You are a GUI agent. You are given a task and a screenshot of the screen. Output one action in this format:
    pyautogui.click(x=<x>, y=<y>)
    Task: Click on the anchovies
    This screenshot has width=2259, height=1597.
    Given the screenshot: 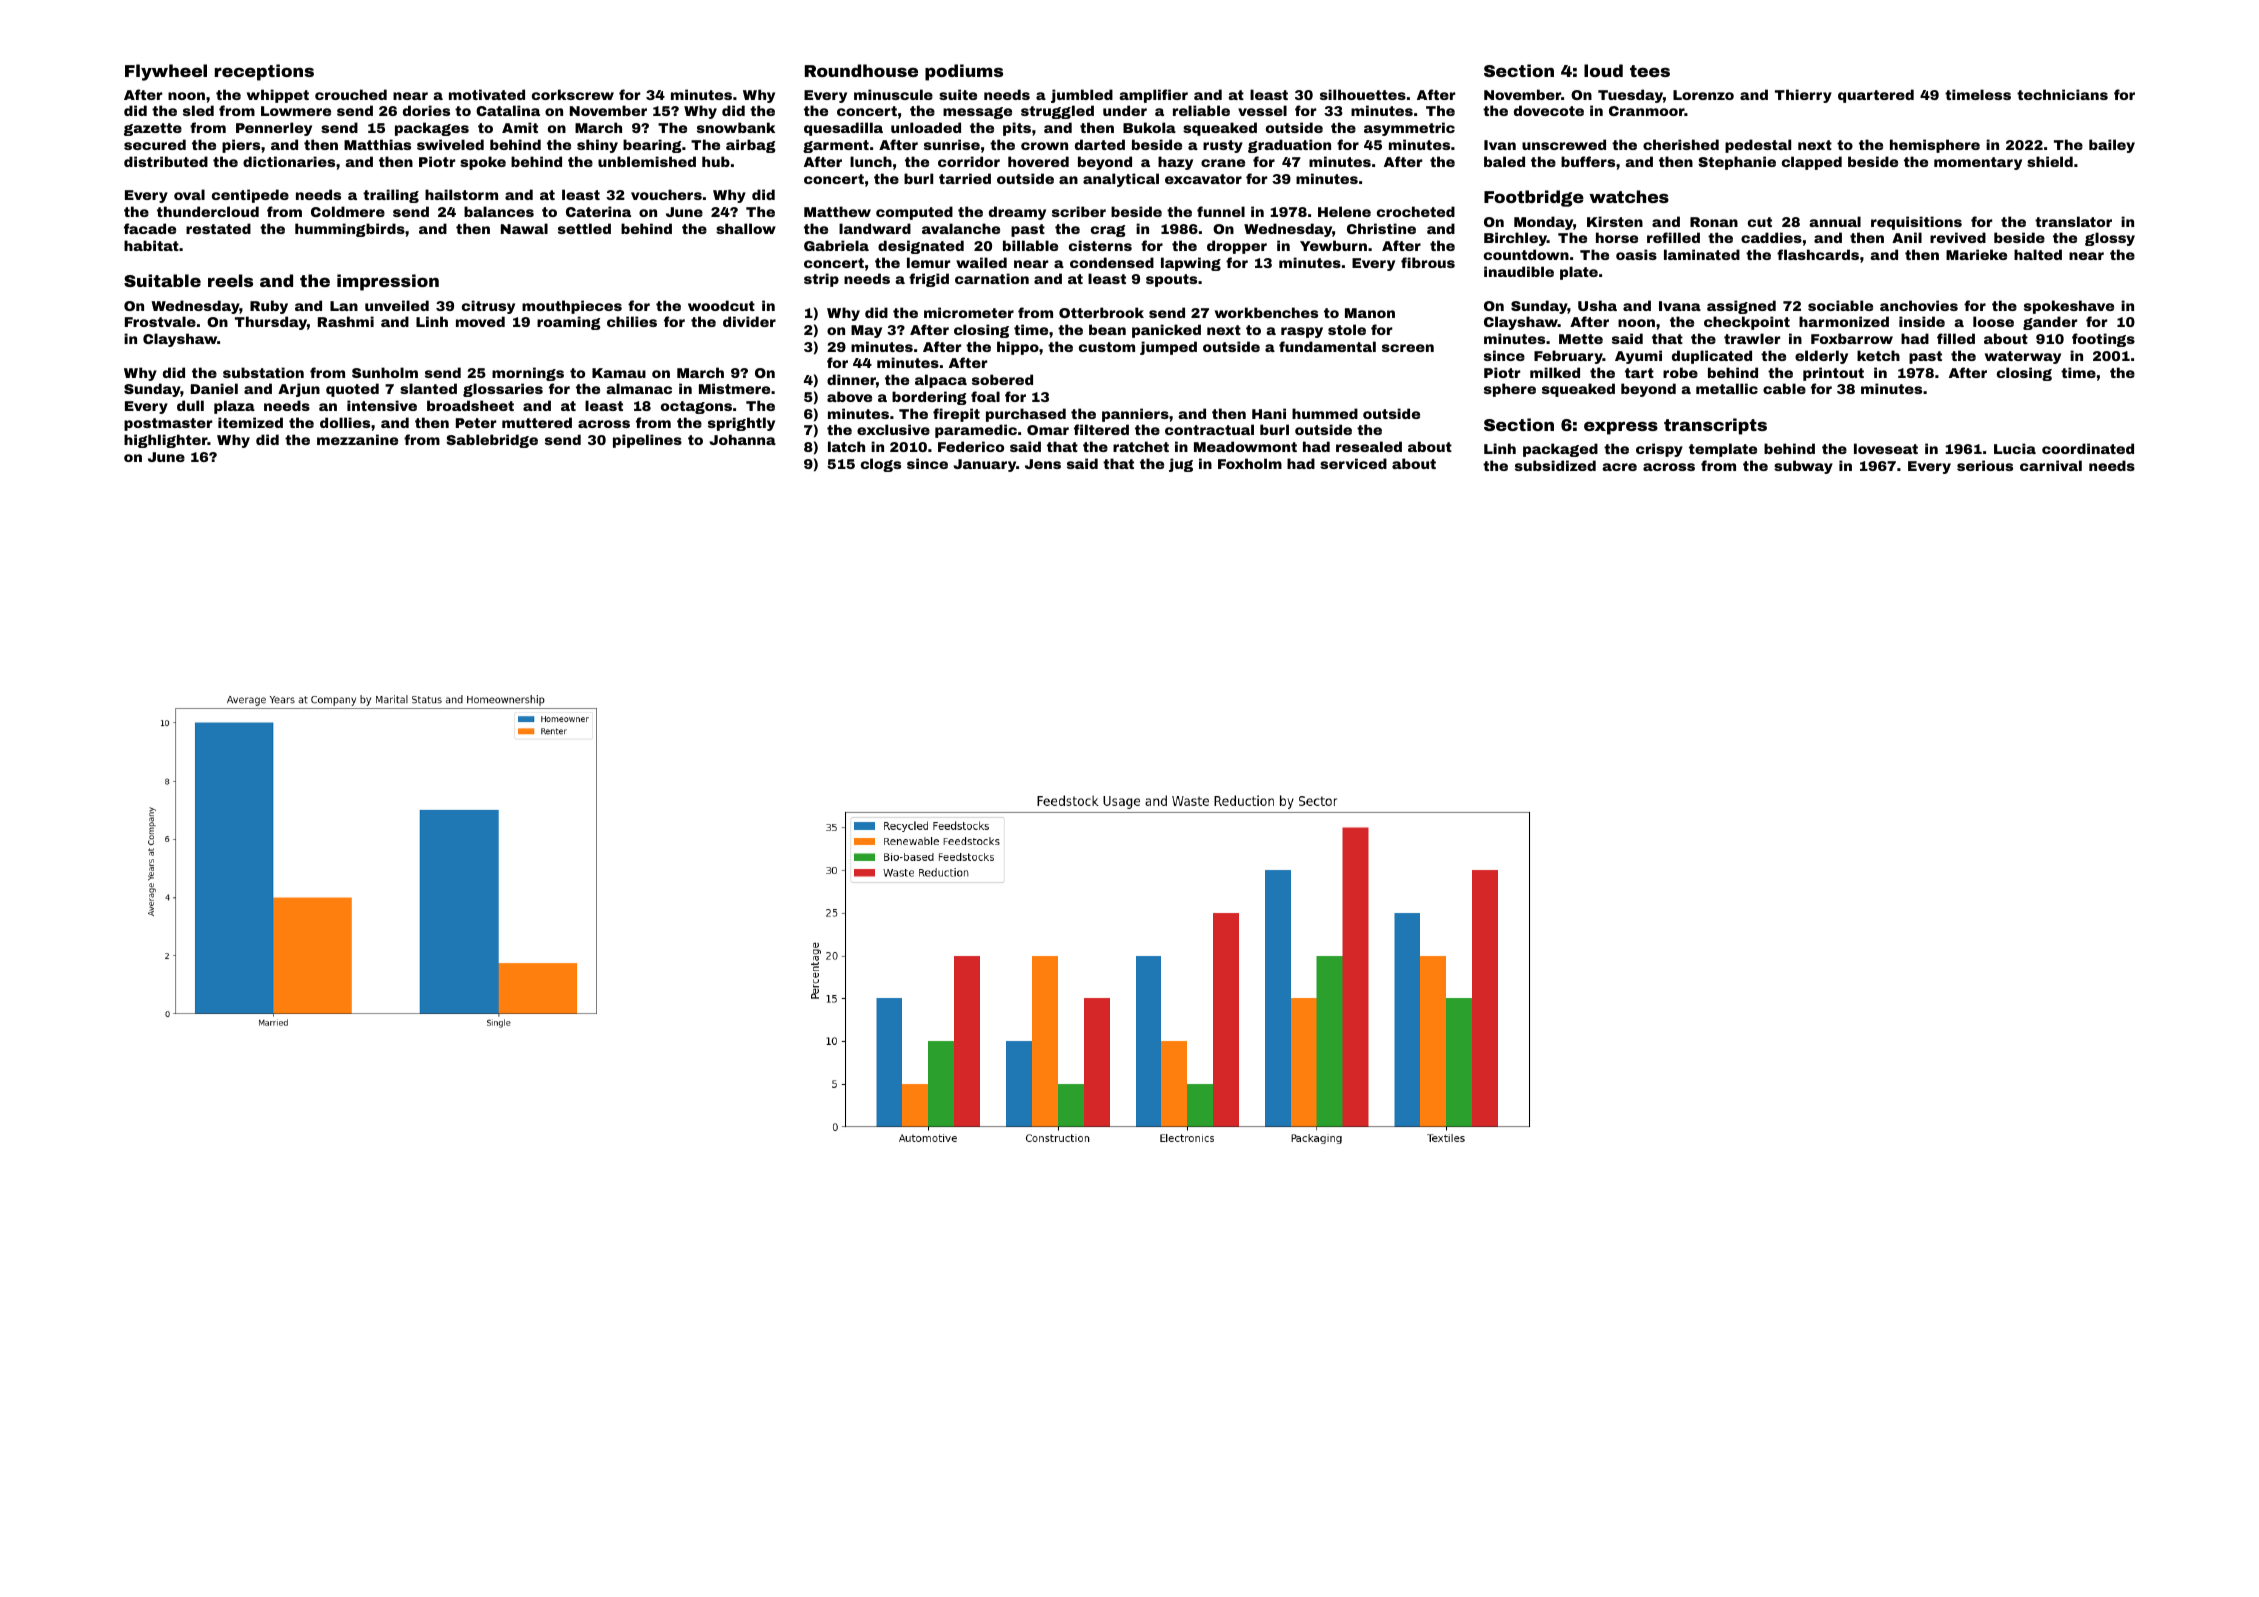 What is the action you would take?
    pyautogui.click(x=1919, y=305)
